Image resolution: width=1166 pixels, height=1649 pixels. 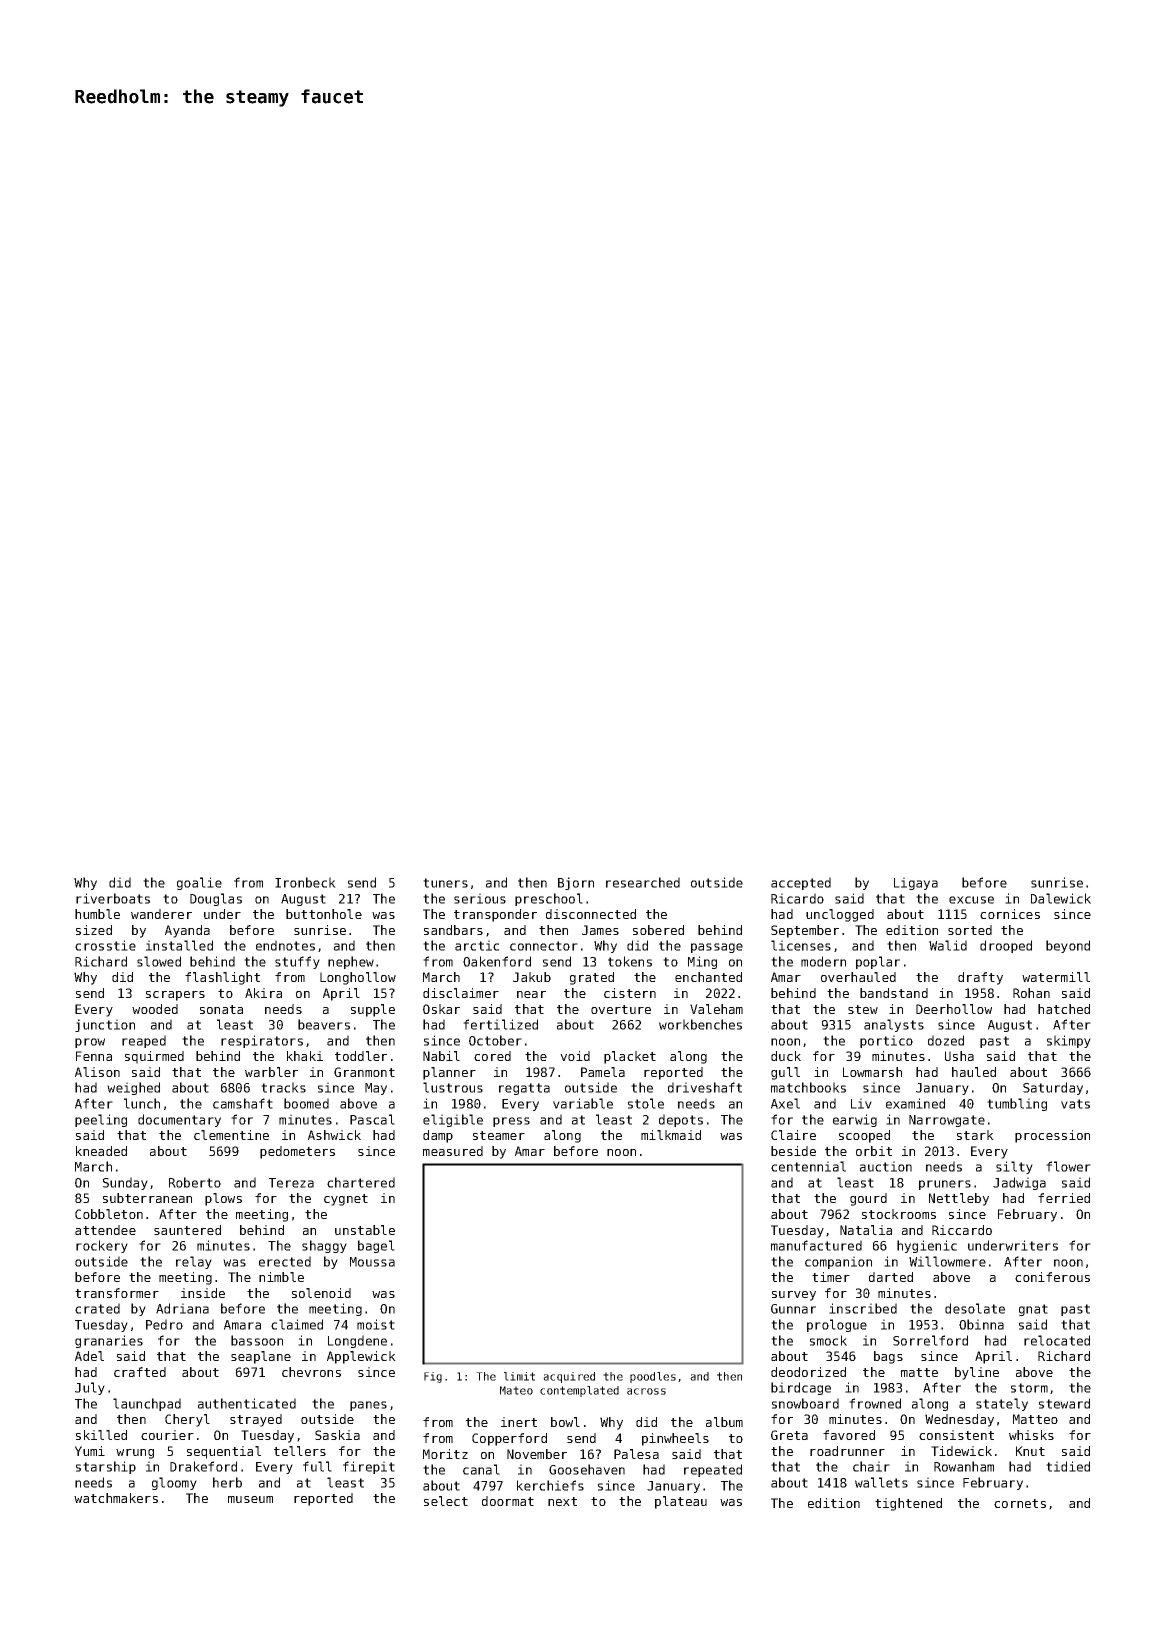 I want to click on gourd, so click(x=868, y=1199).
